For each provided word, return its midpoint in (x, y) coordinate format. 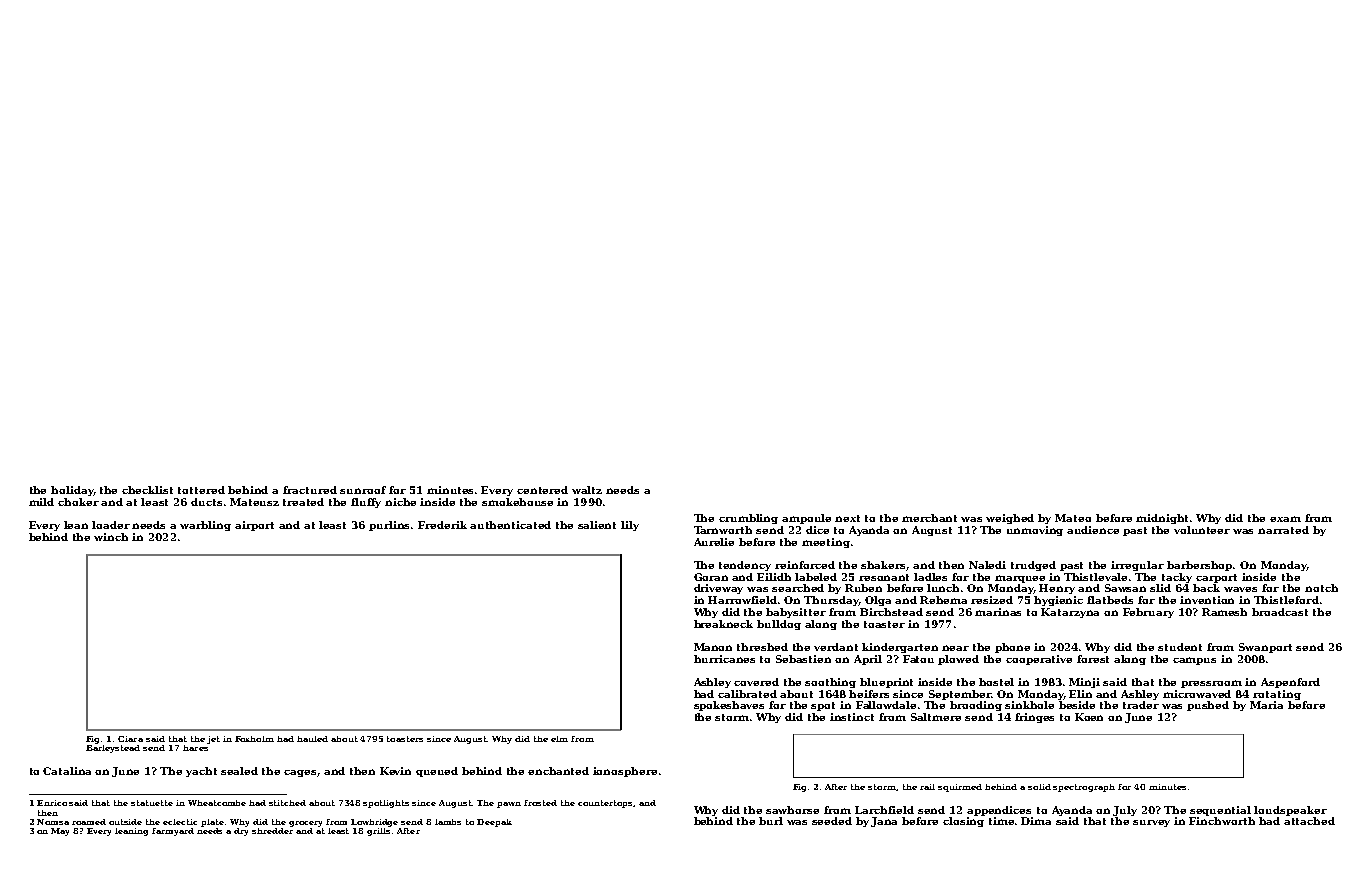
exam (1285, 519)
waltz (587, 490)
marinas (998, 612)
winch (111, 537)
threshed (762, 647)
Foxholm (254, 739)
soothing (830, 683)
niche (400, 502)
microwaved (1197, 694)
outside (125, 822)
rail (927, 787)
